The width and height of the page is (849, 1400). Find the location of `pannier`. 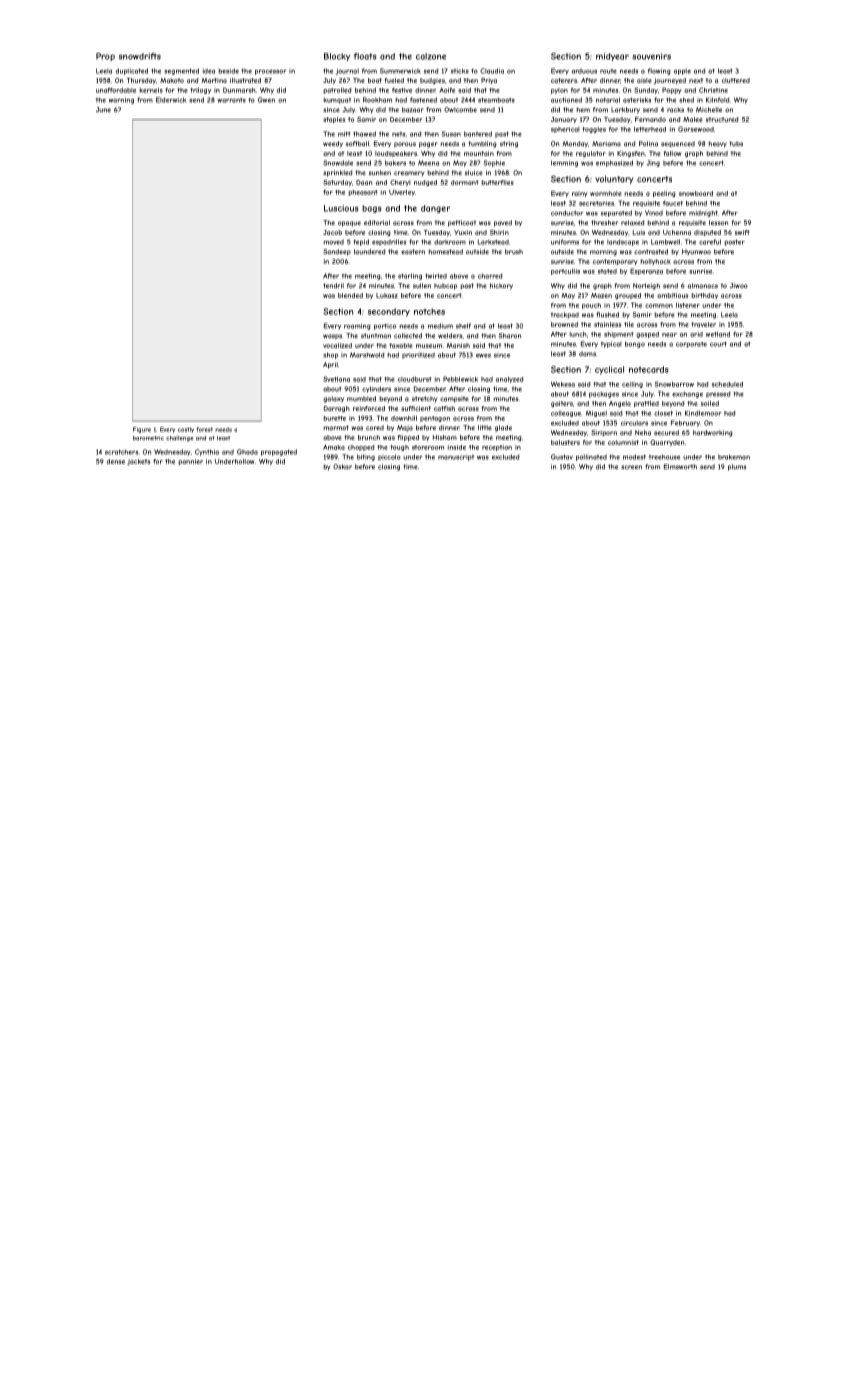

pannier is located at coordinates (191, 462).
